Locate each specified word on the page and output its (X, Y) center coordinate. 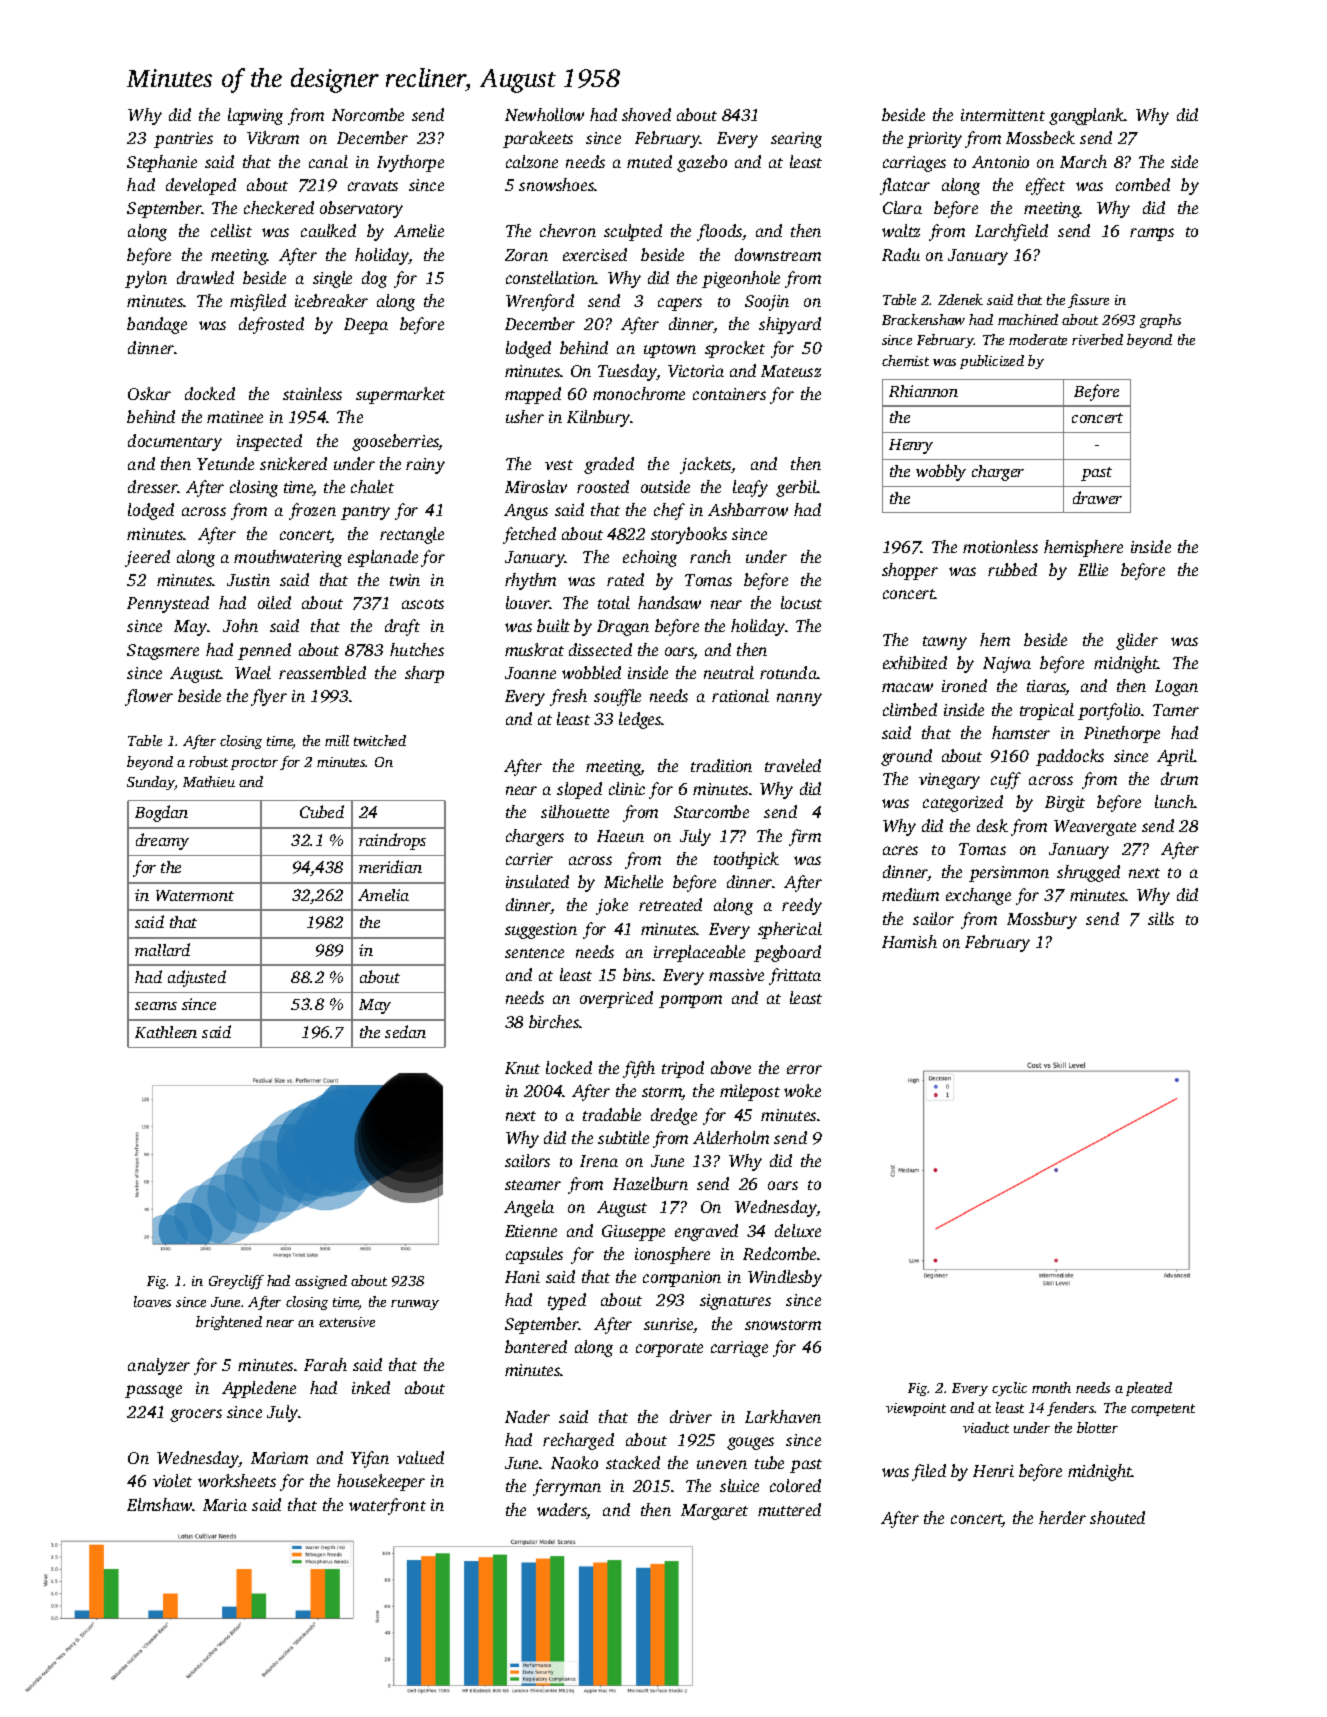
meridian (390, 866)
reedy (802, 906)
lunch (1174, 801)
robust (208, 761)
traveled (793, 765)
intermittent (1003, 115)
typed (567, 1301)
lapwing (255, 116)
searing (796, 140)
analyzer (159, 1366)
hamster (1021, 732)
